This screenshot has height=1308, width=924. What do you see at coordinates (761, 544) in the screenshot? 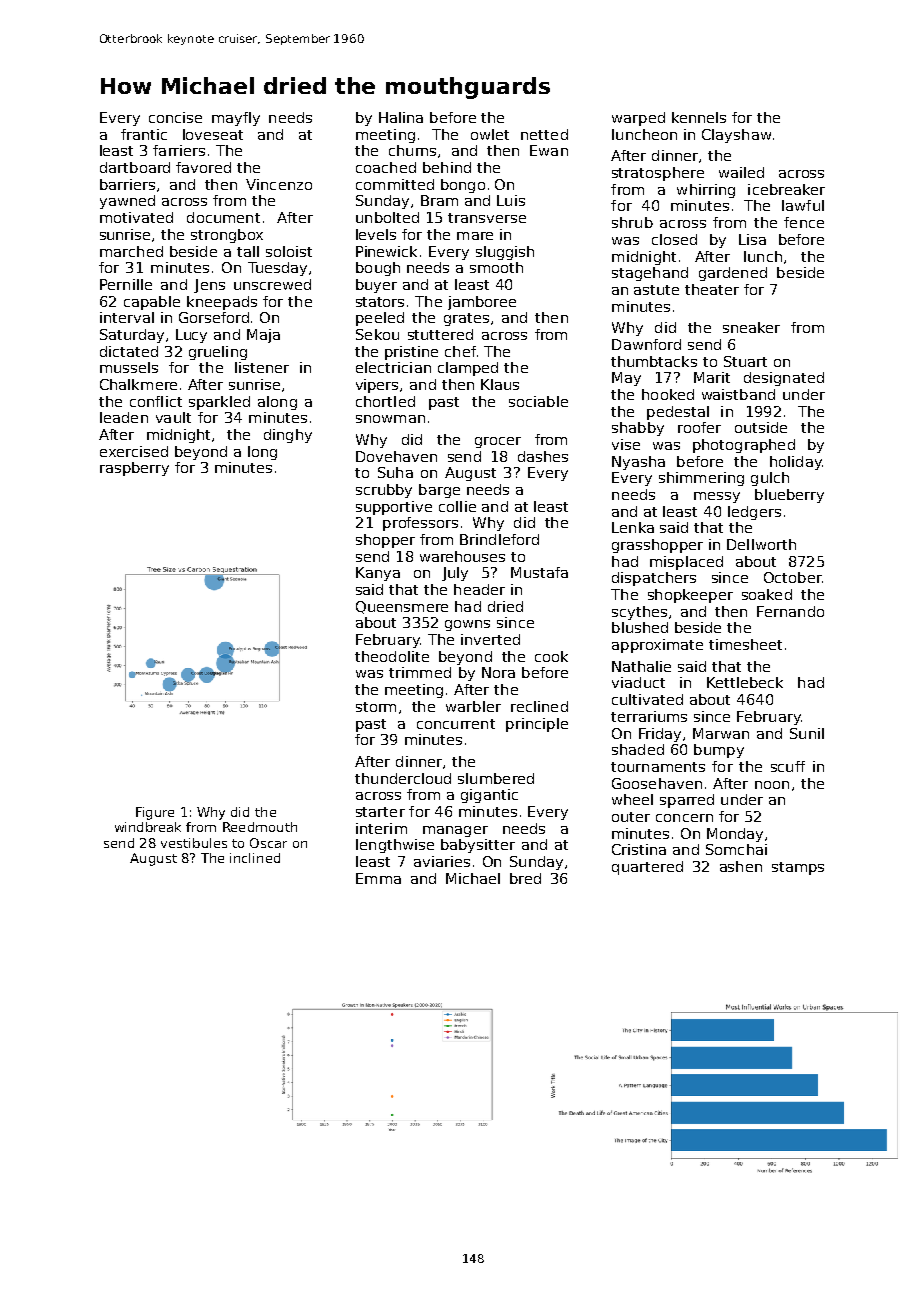
I see `Dellworth` at bounding box center [761, 544].
